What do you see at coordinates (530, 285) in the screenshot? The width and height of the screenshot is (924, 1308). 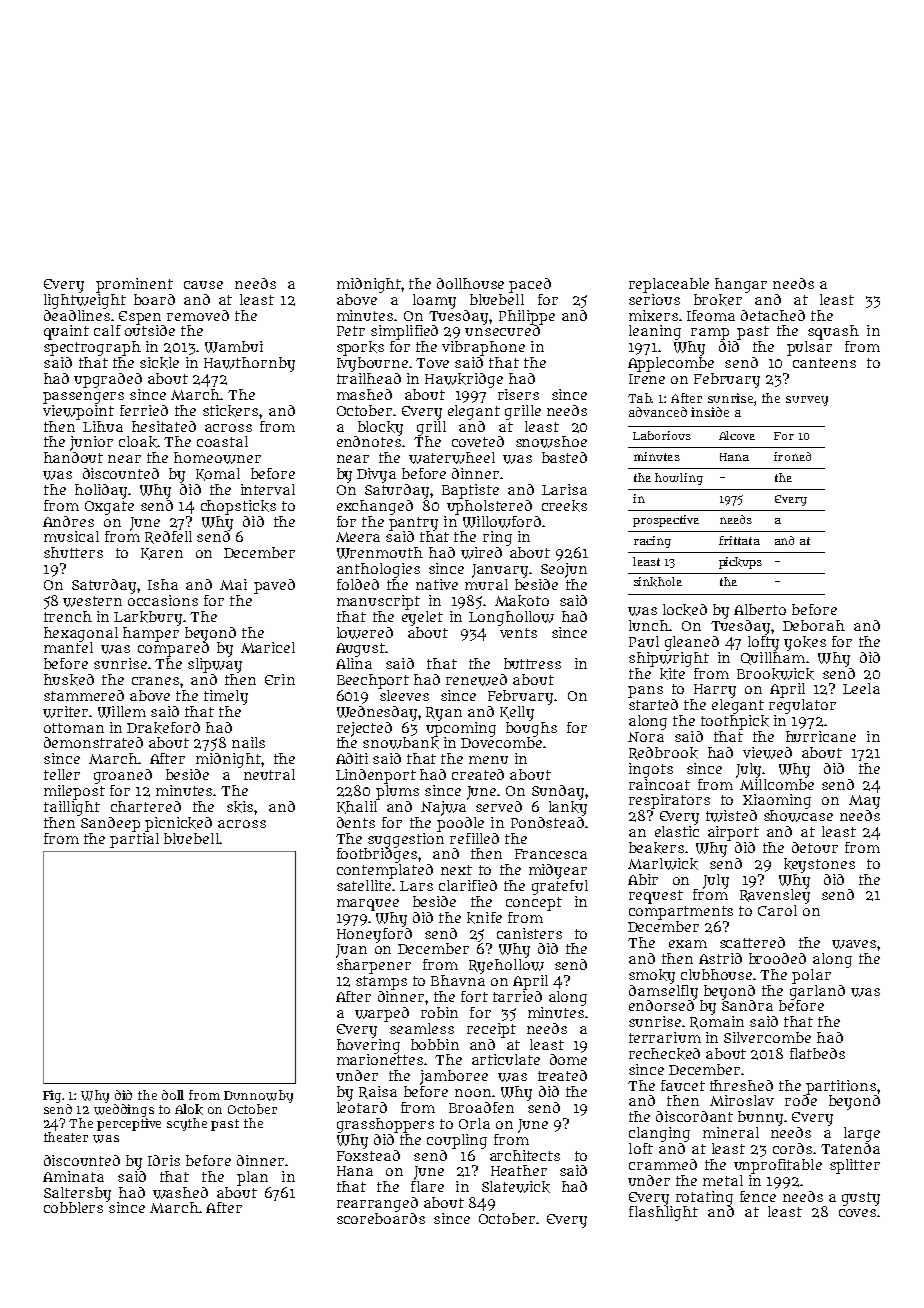 I see `paced` at bounding box center [530, 285].
